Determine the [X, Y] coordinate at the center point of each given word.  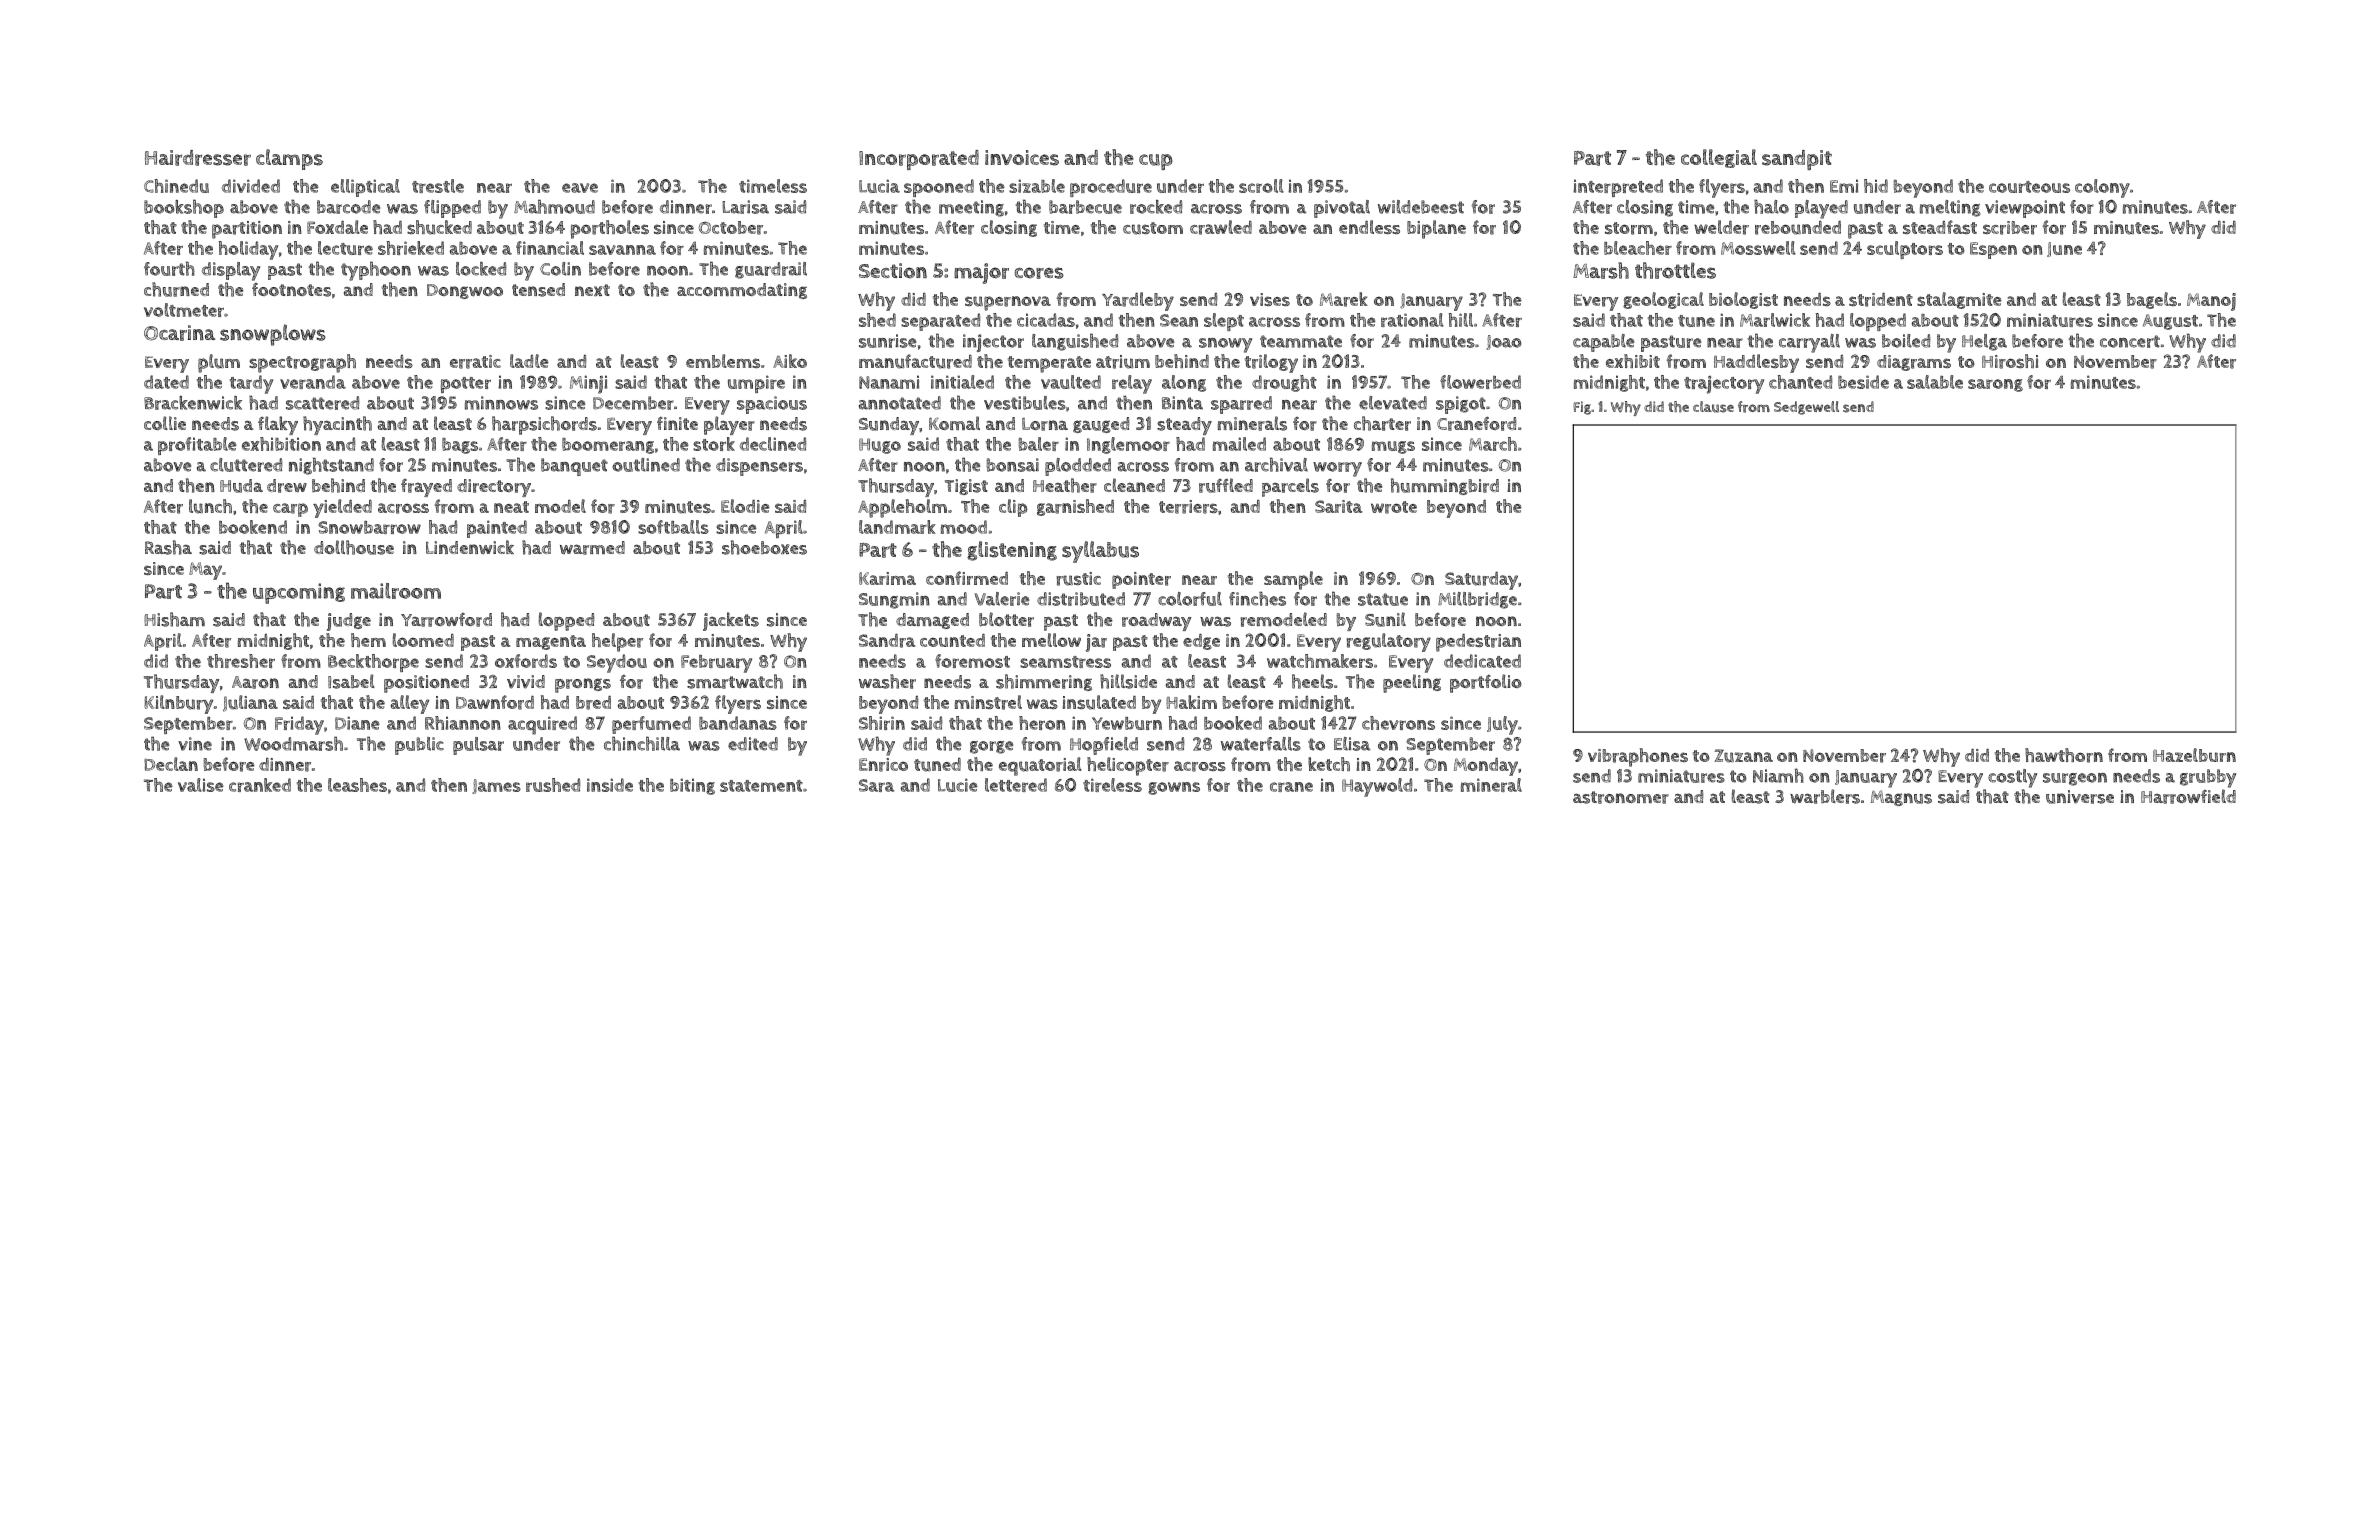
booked [1233, 723]
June [2064, 249]
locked [481, 269]
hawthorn [2064, 755]
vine [195, 744]
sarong [1995, 385]
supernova [1008, 303]
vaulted [1071, 382]
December [633, 403]
